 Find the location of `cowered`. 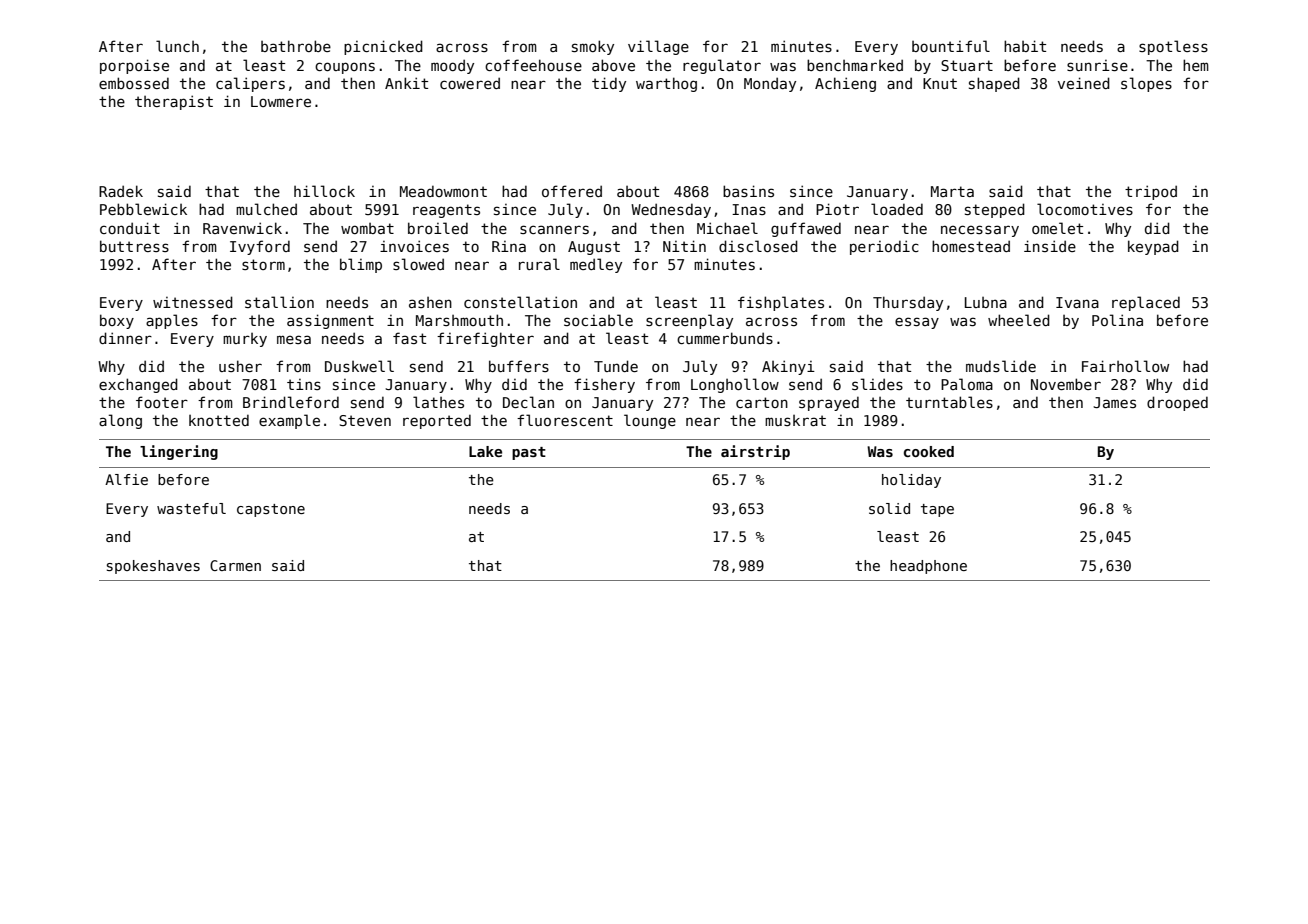

cowered is located at coordinates (470, 83).
